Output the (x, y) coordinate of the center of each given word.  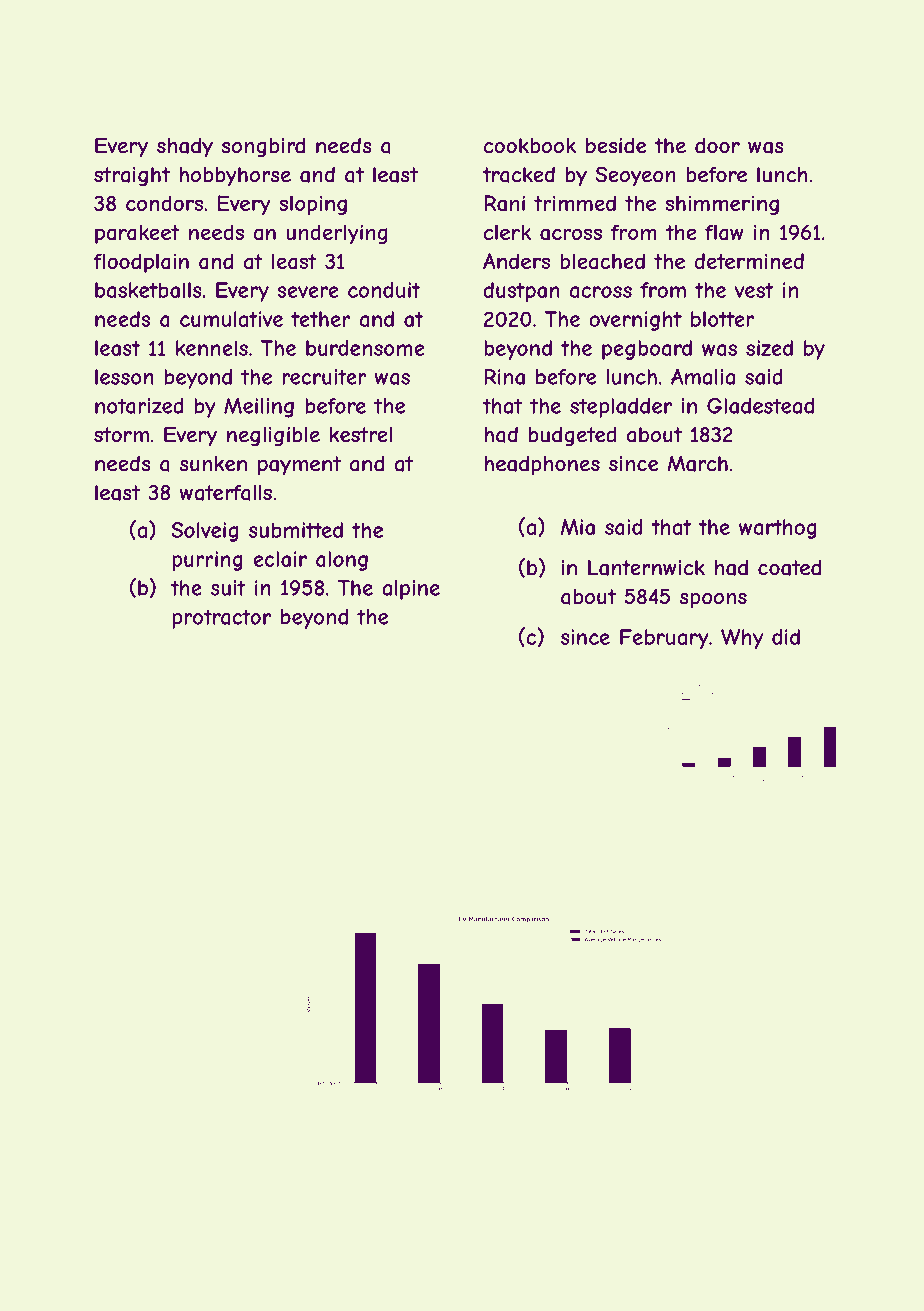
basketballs (148, 290)
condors (164, 203)
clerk (507, 232)
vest (754, 290)
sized (769, 348)
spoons (713, 601)
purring (207, 561)
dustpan (522, 292)
